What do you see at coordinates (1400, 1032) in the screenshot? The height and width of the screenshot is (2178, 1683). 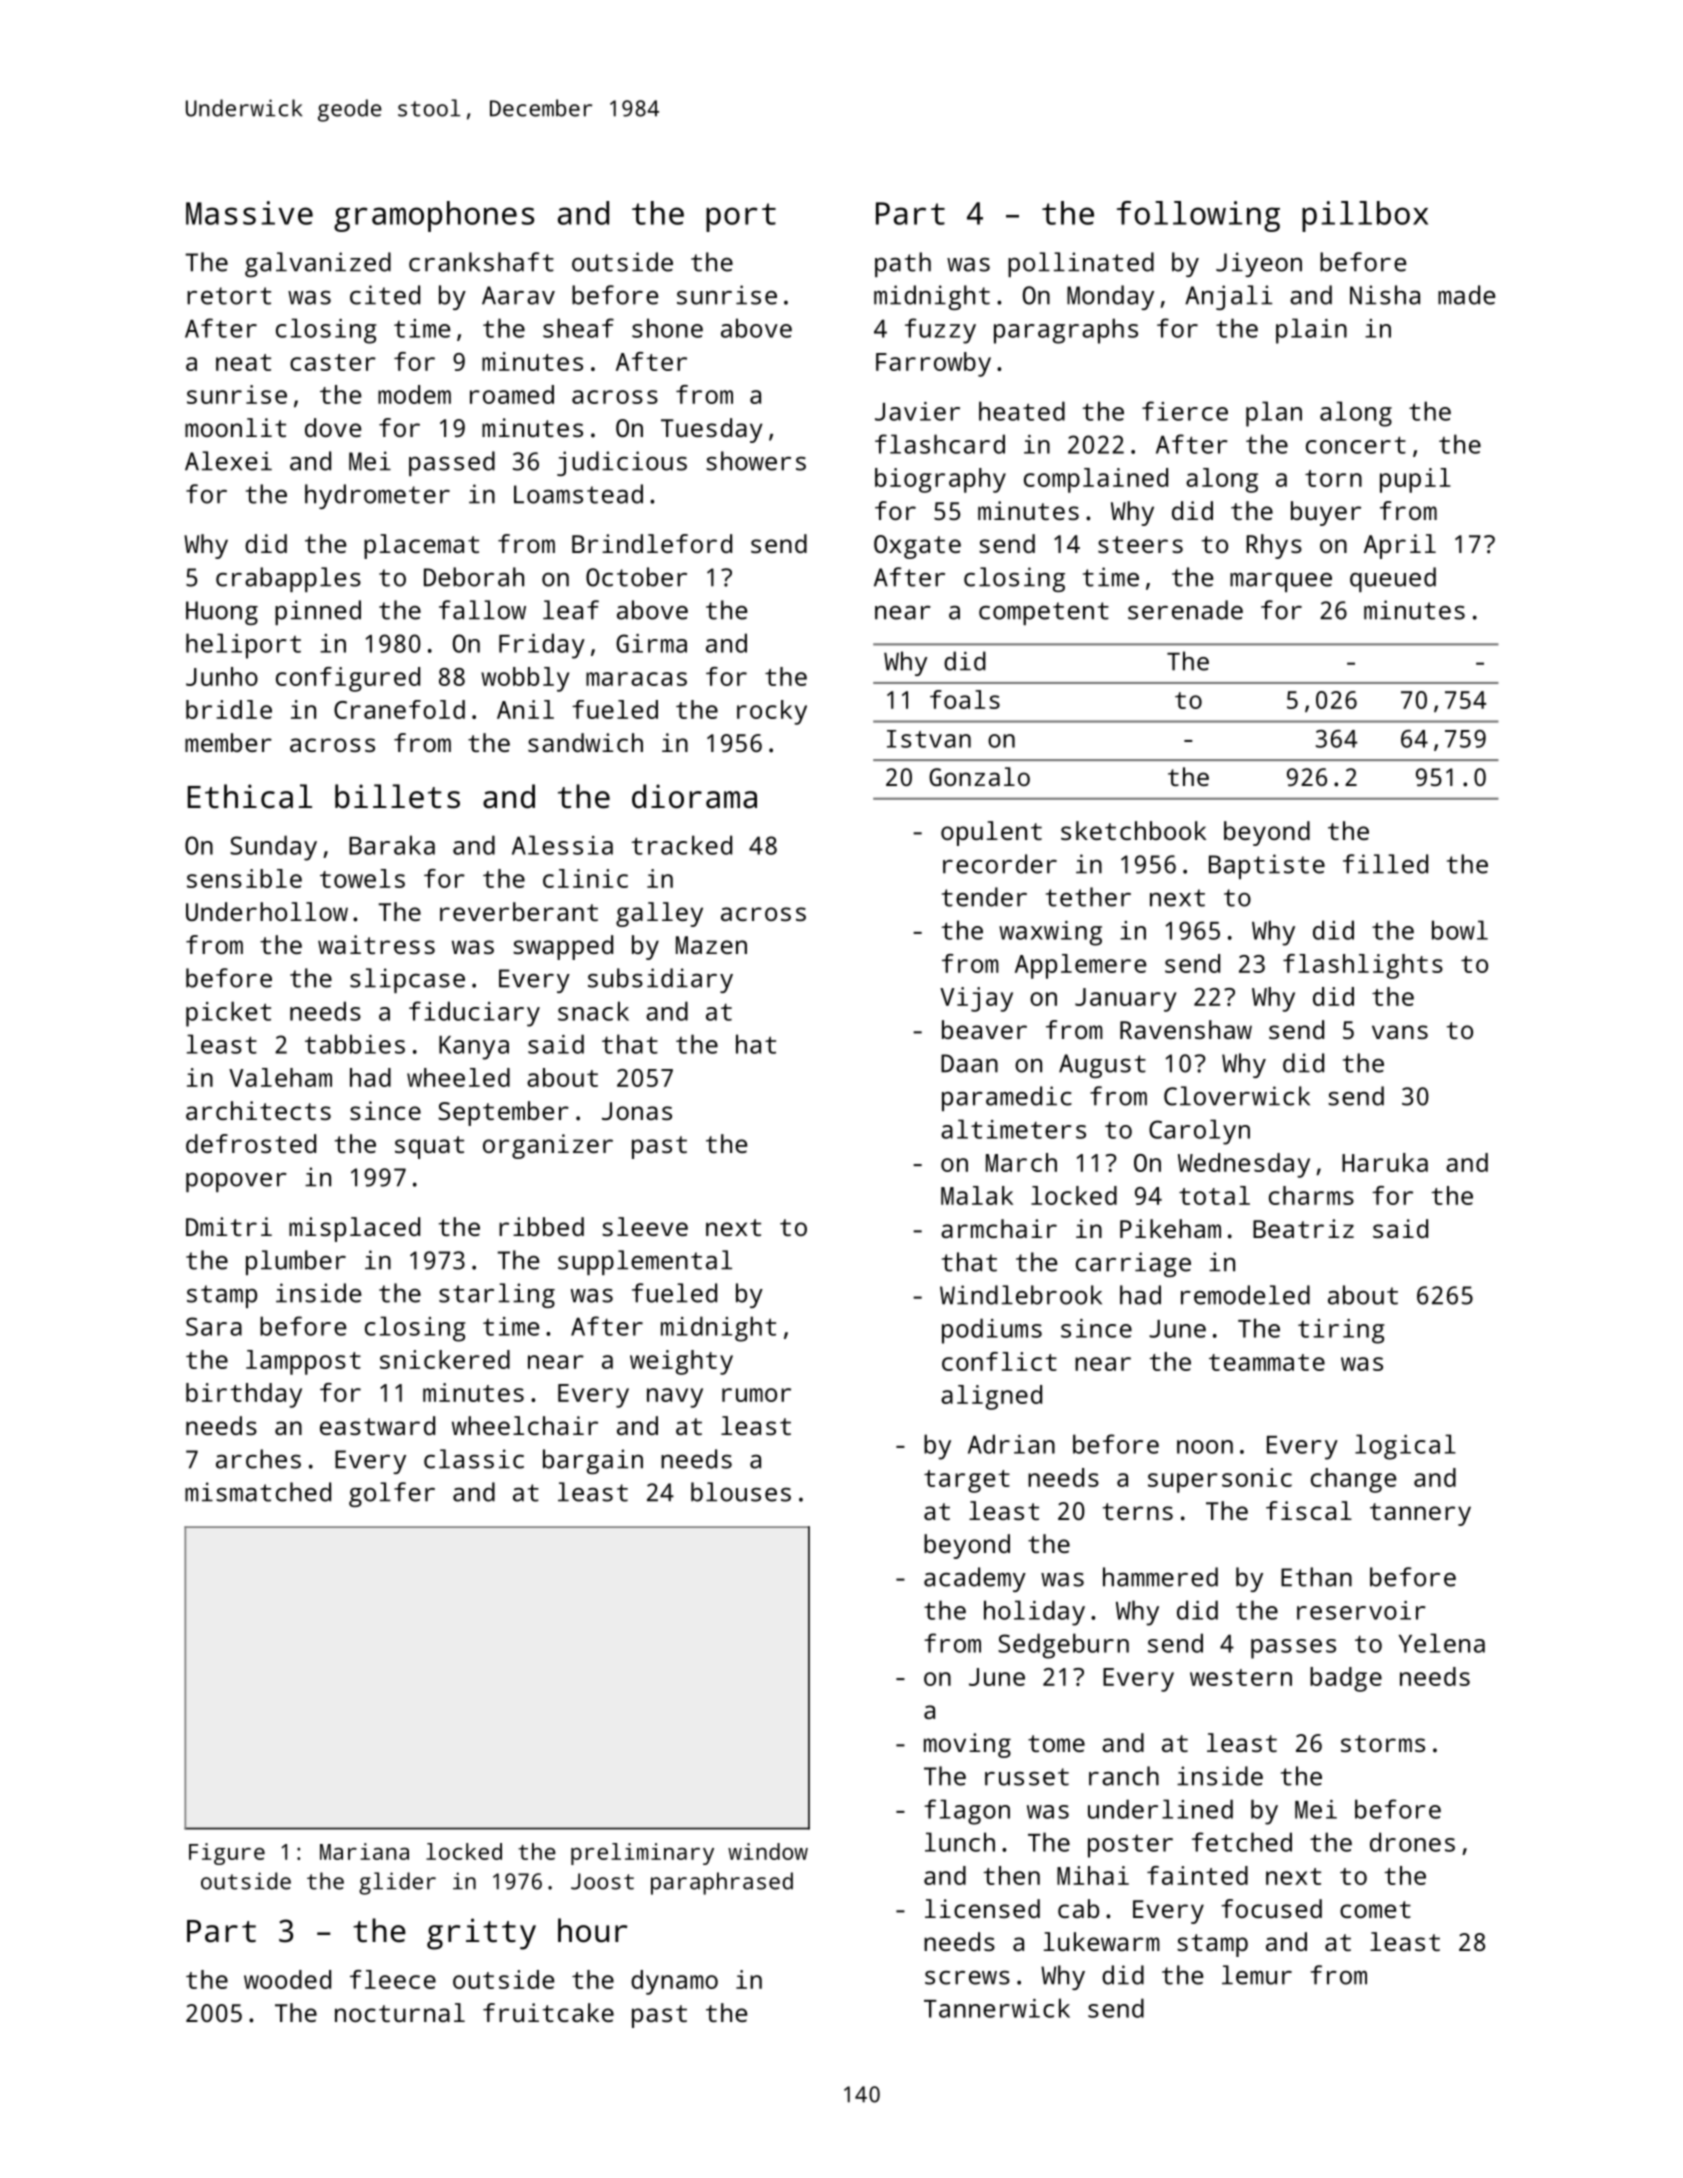 I see `vans` at bounding box center [1400, 1032].
